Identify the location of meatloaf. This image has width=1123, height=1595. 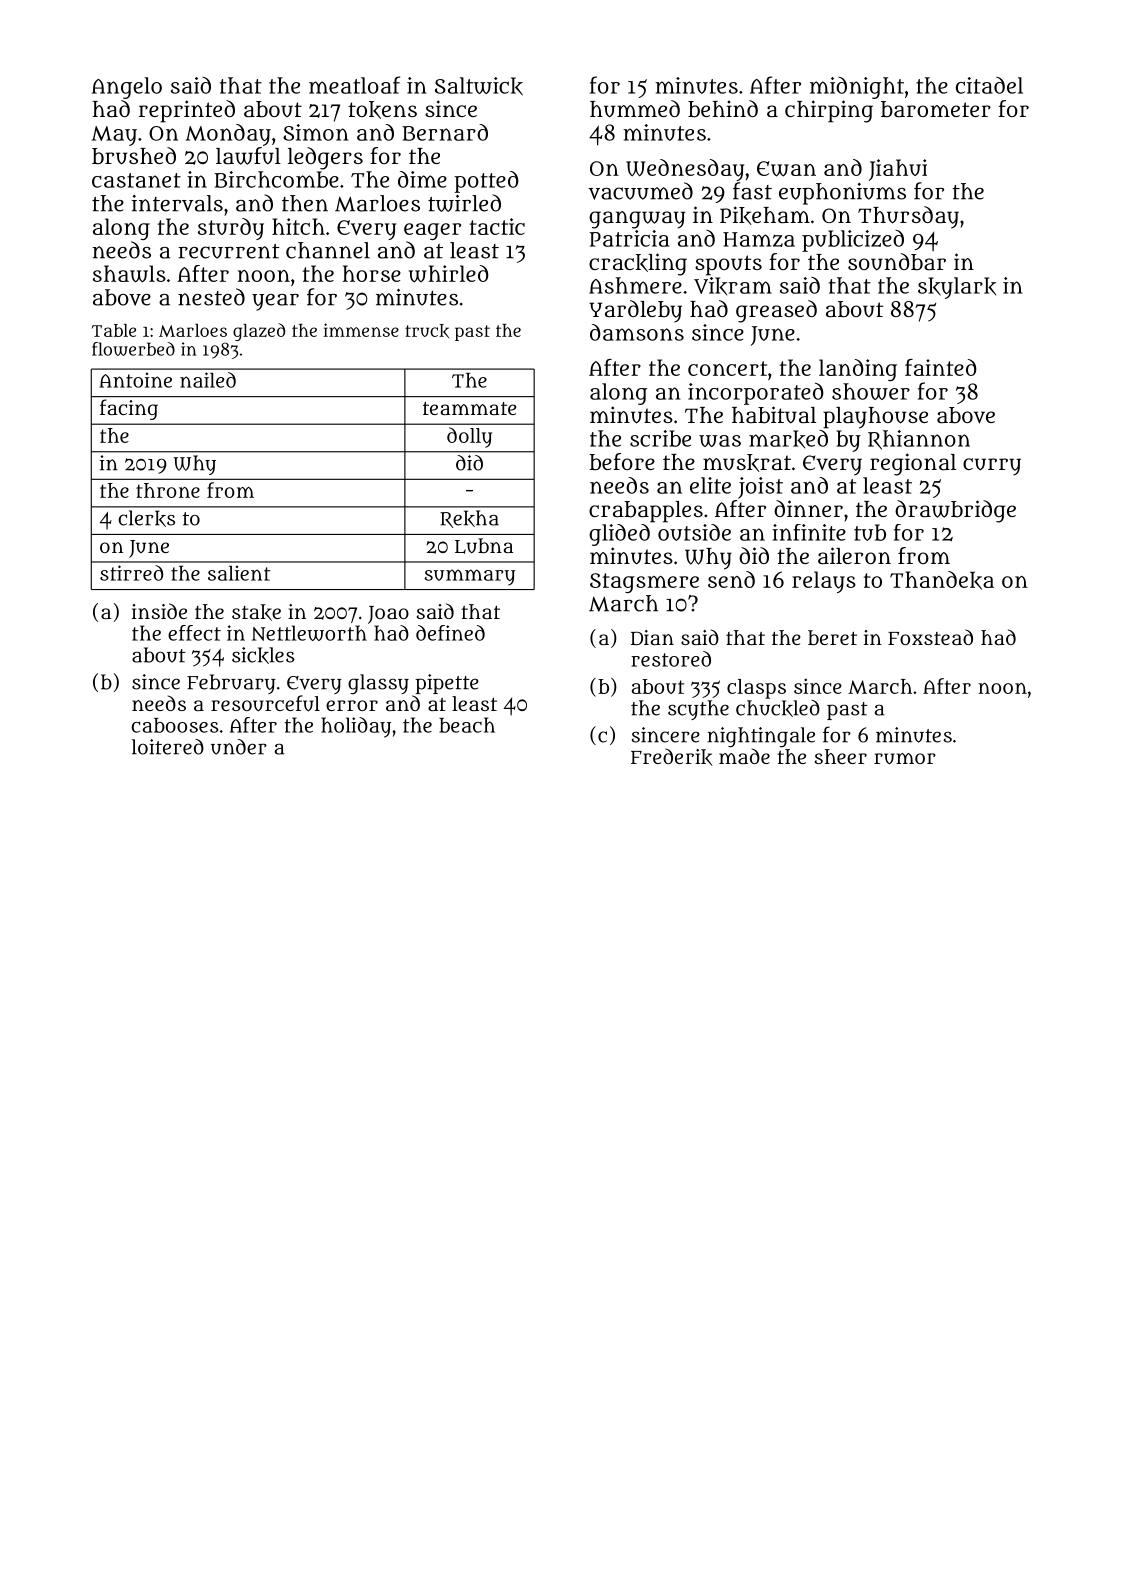
(354, 85).
